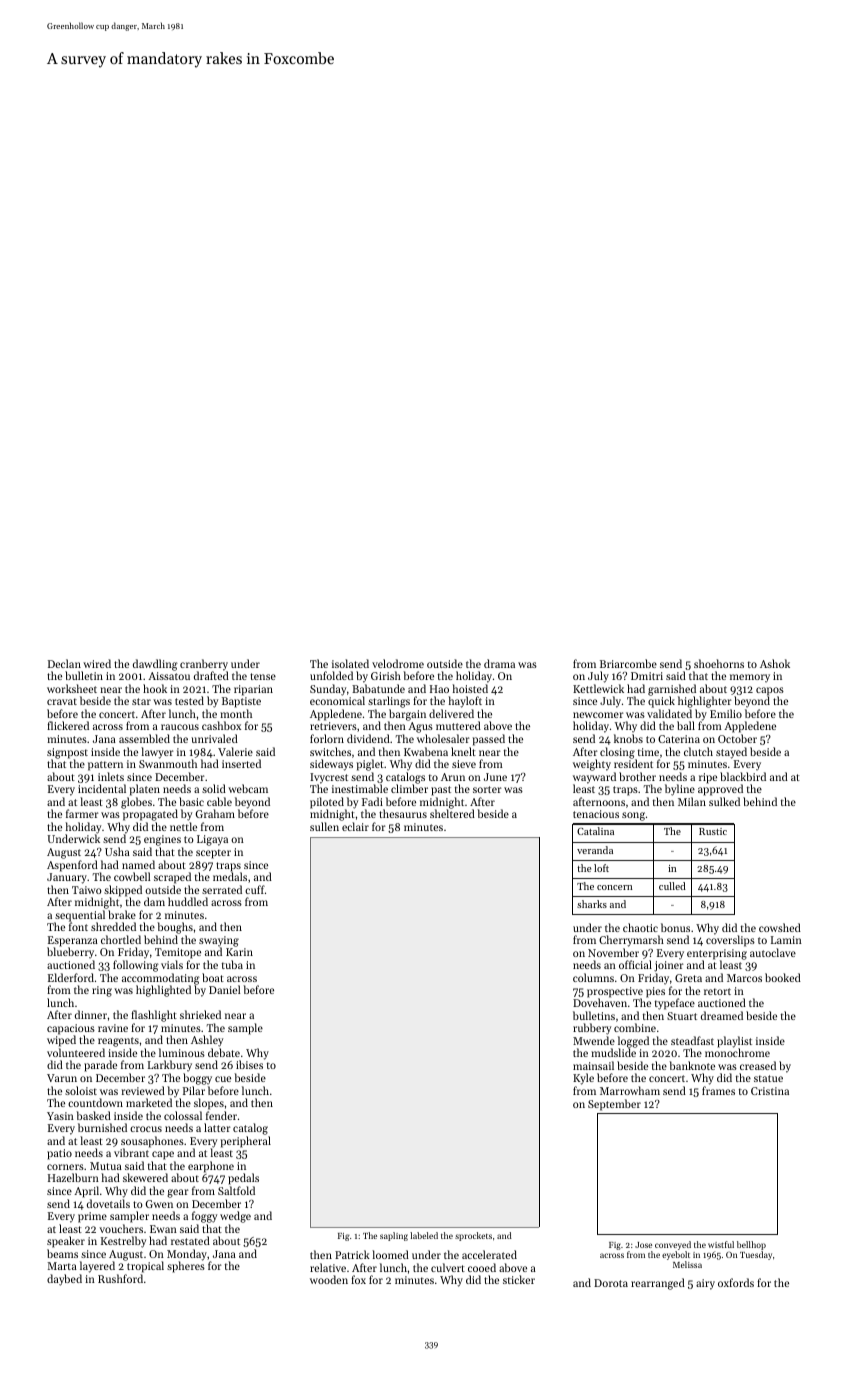 The image size is (849, 1400). Describe the element at coordinates (186, 1267) in the screenshot. I see `spheres` at that location.
